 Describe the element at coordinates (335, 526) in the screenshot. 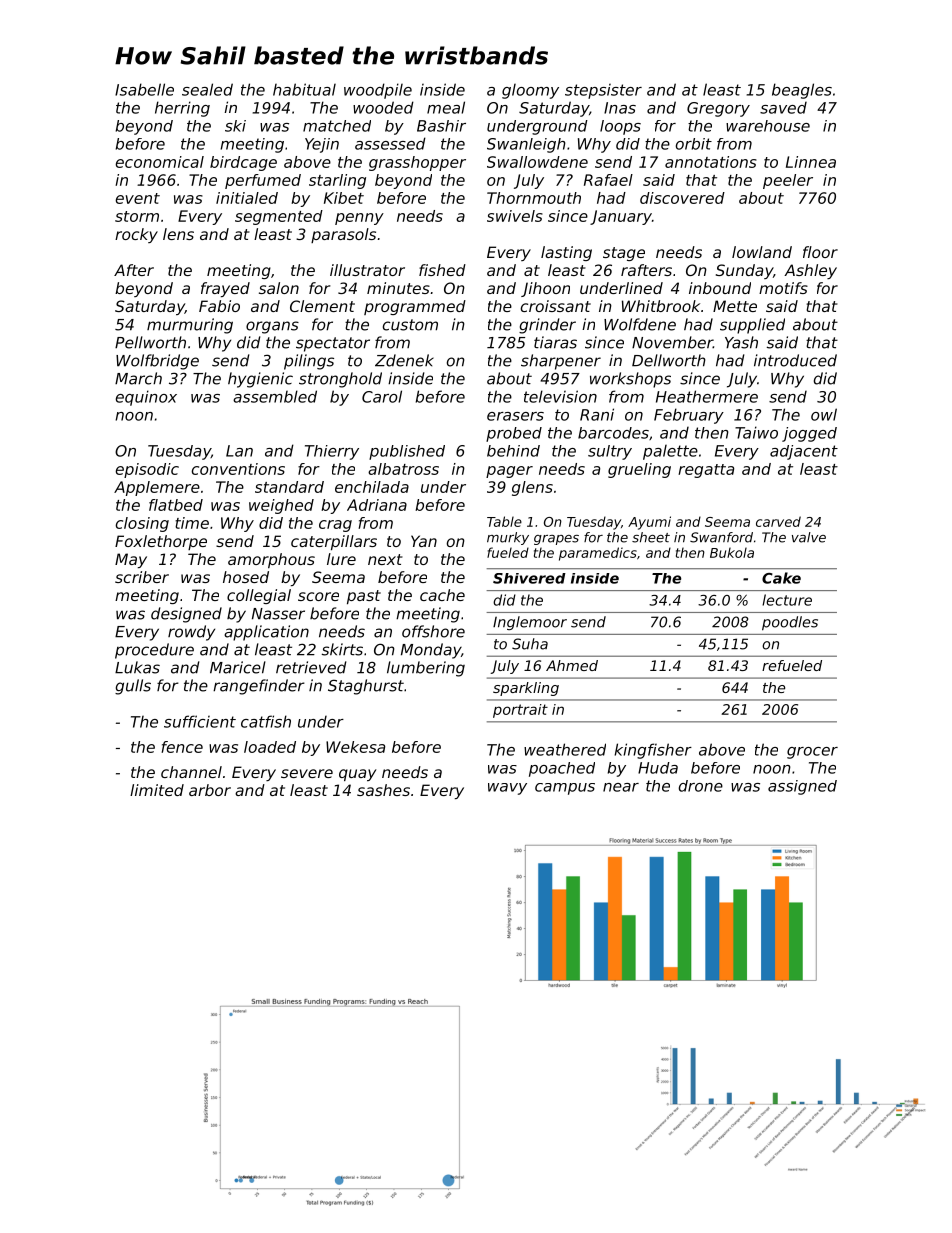

I see `crag` at that location.
